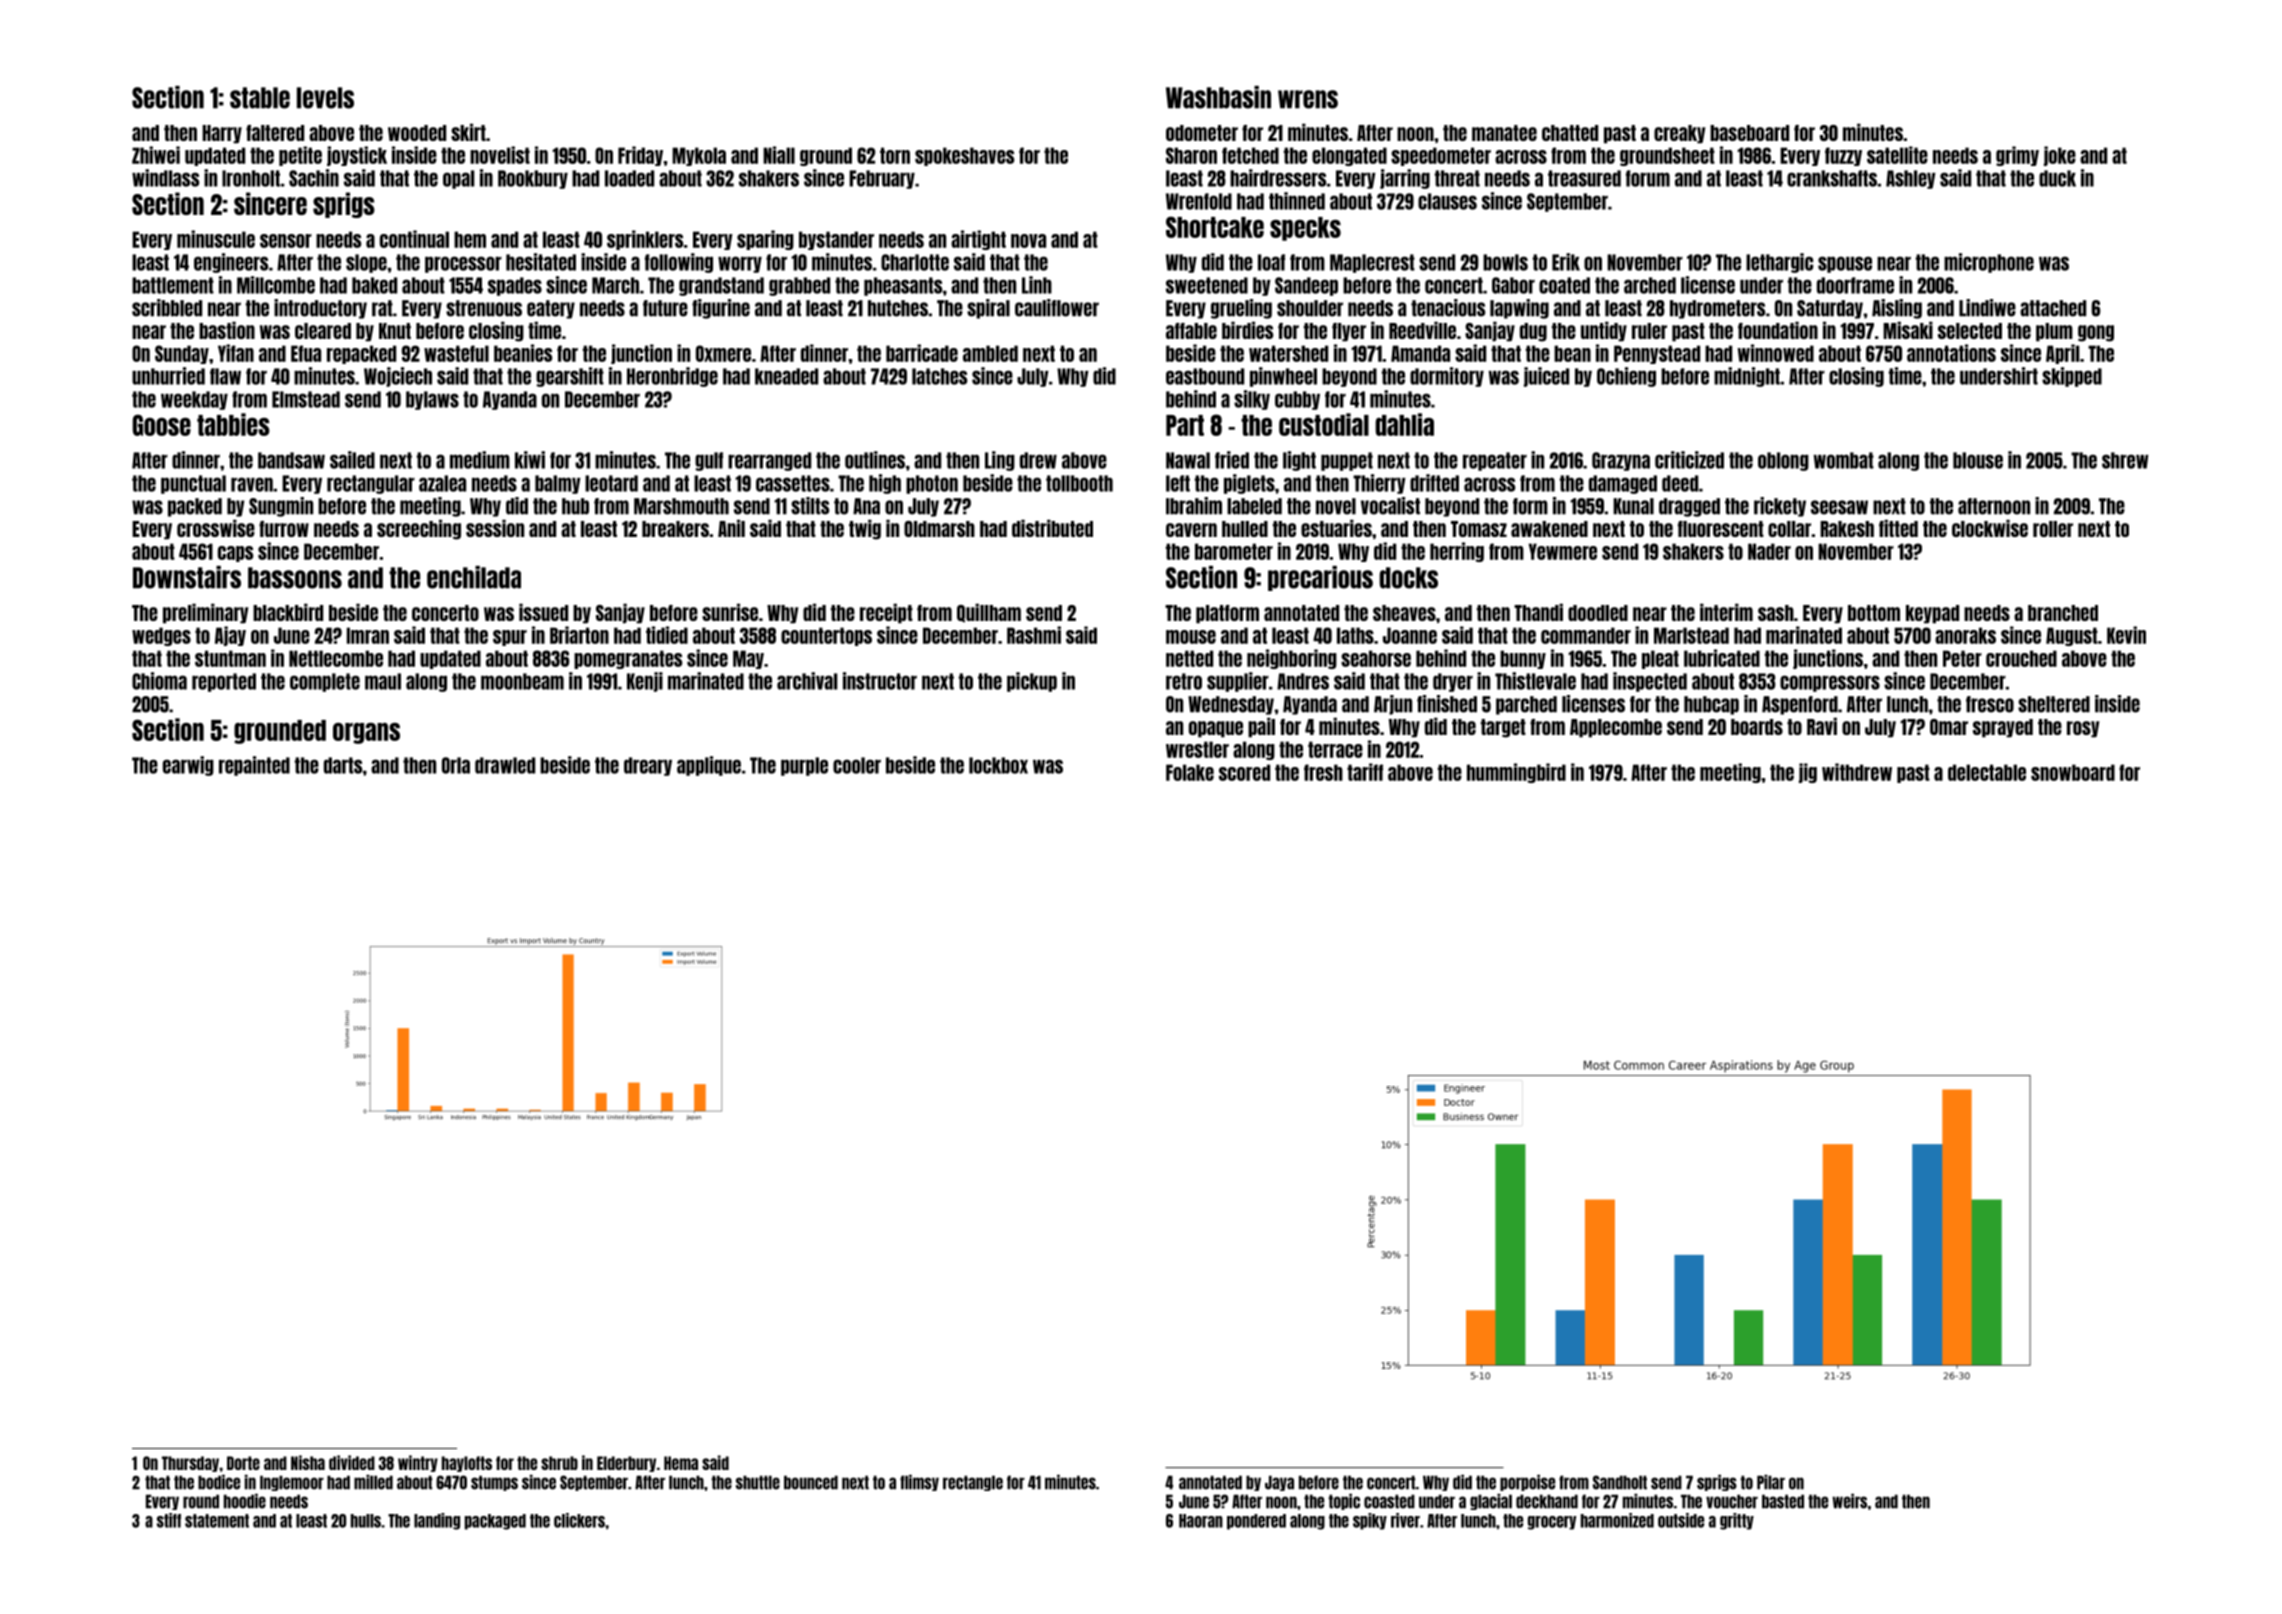 This screenshot has width=2282, height=1614. Describe the element at coordinates (1849, 1501) in the screenshot. I see `weirs` at that location.
